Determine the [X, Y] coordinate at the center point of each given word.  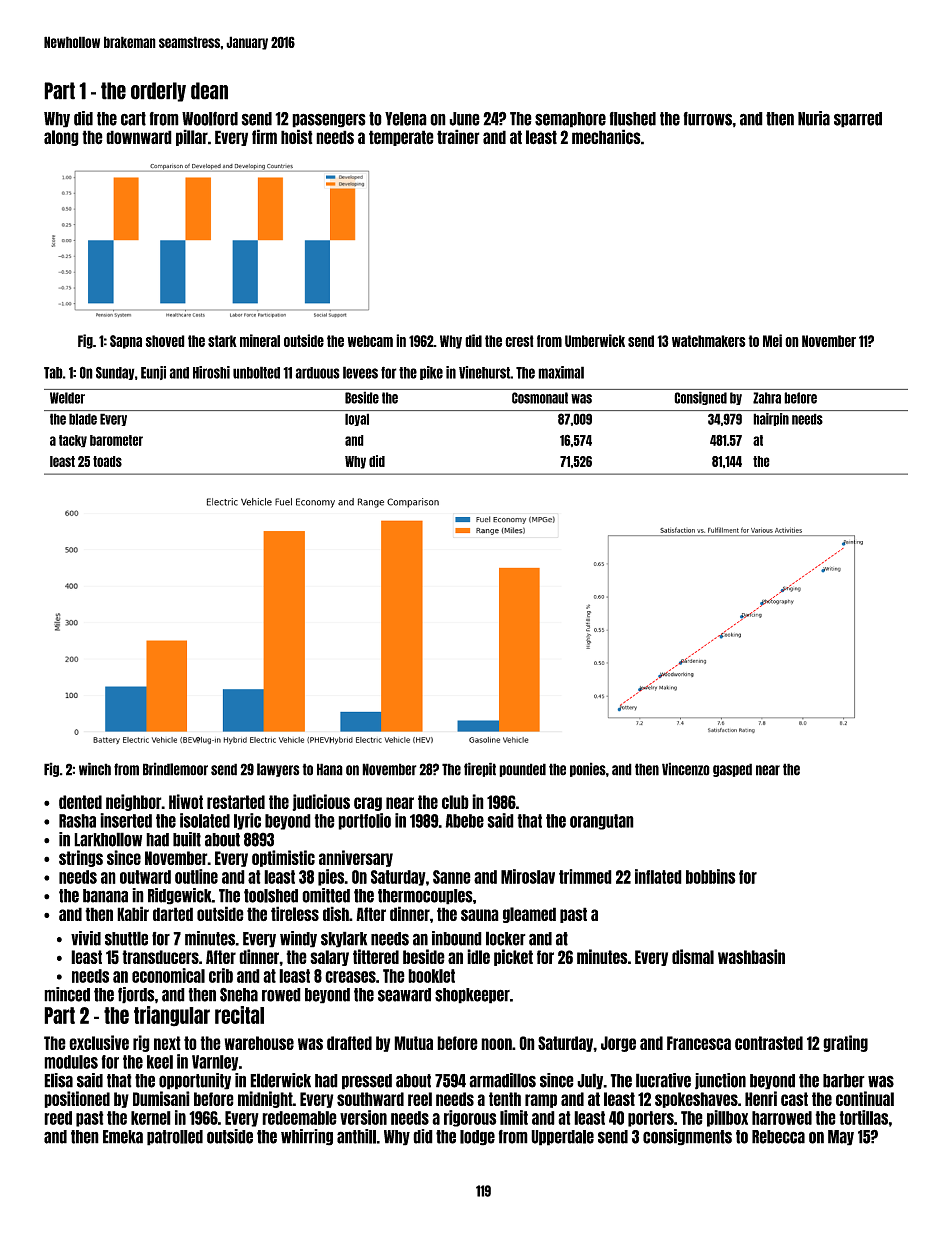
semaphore [570, 120]
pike [431, 373]
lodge [477, 1138]
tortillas [863, 1117]
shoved [165, 341]
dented [80, 802]
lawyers [278, 770]
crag [368, 804]
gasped [732, 770]
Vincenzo [686, 769]
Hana [330, 769]
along [61, 138]
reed [58, 1118]
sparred [858, 120]
